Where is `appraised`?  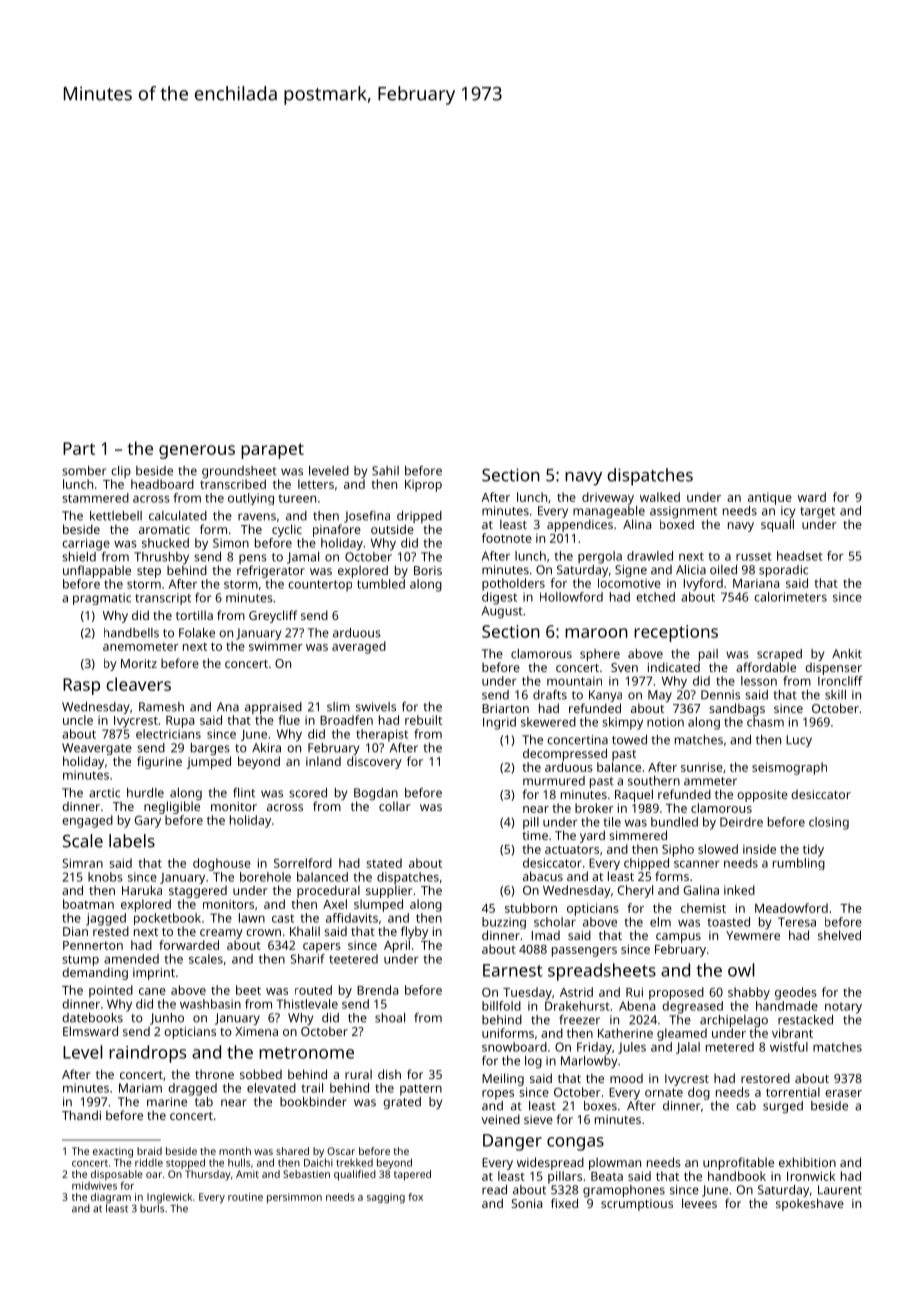 appraised is located at coordinates (273, 708).
